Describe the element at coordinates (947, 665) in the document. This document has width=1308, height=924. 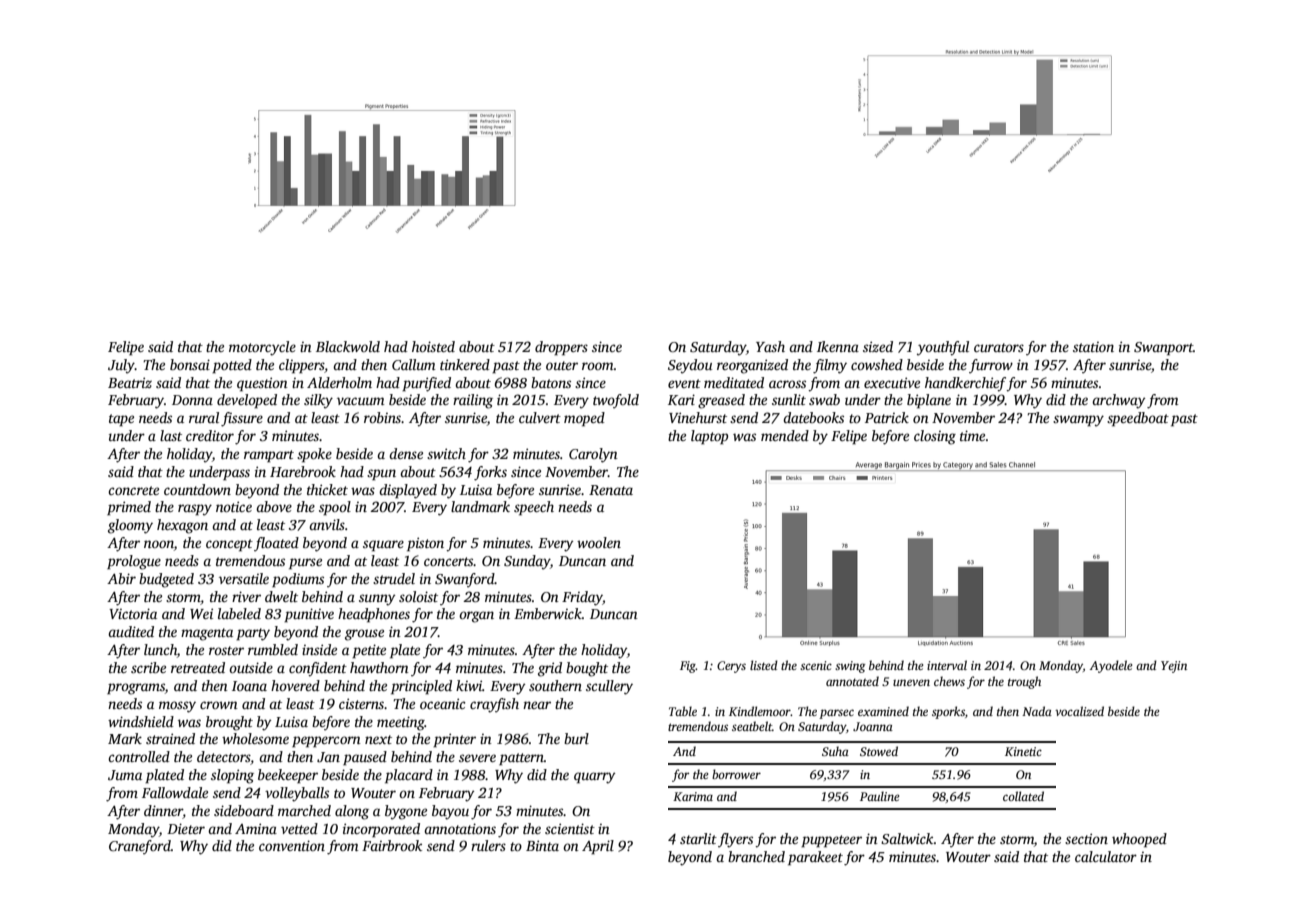
I see `interval` at that location.
